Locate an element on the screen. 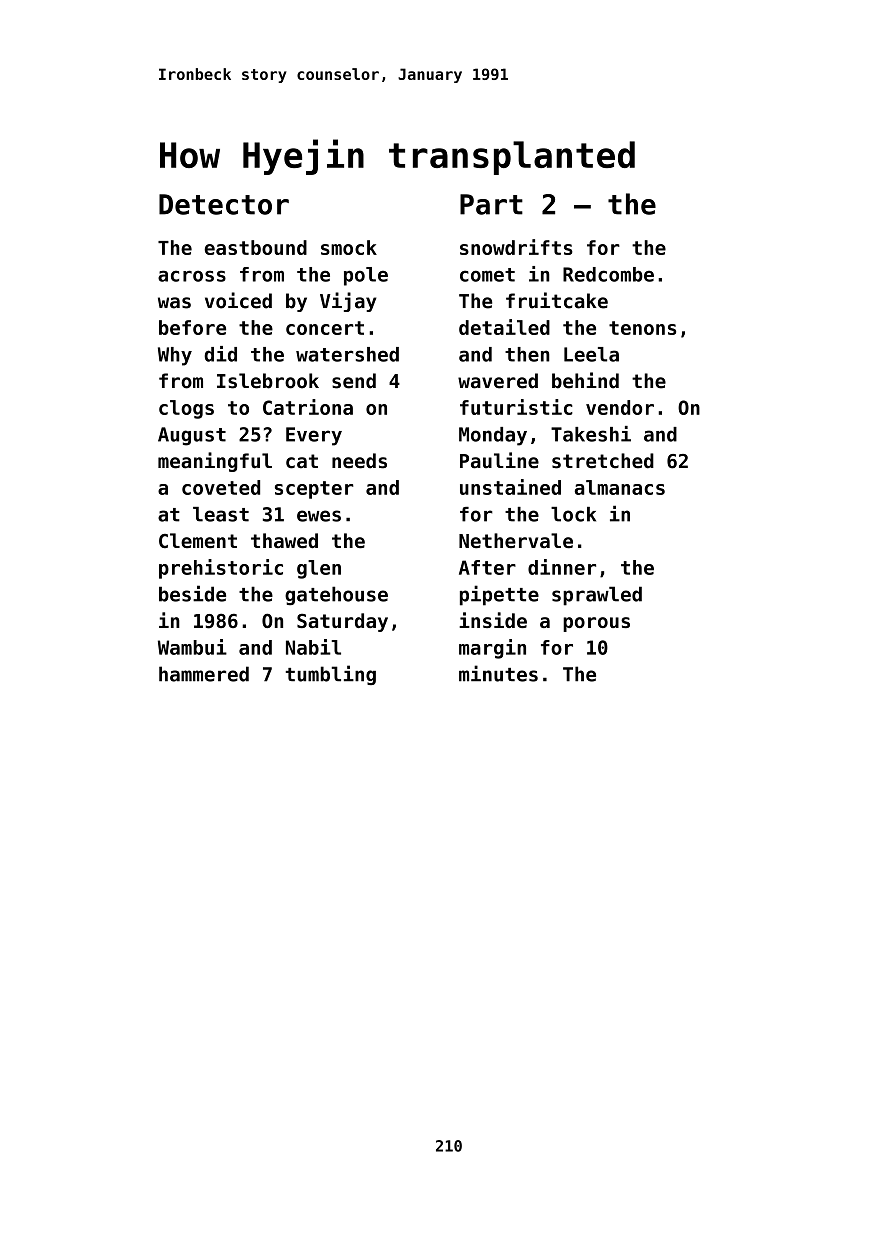 Image resolution: width=870 pixels, height=1234 pixels. gatehouse is located at coordinates (336, 596).
